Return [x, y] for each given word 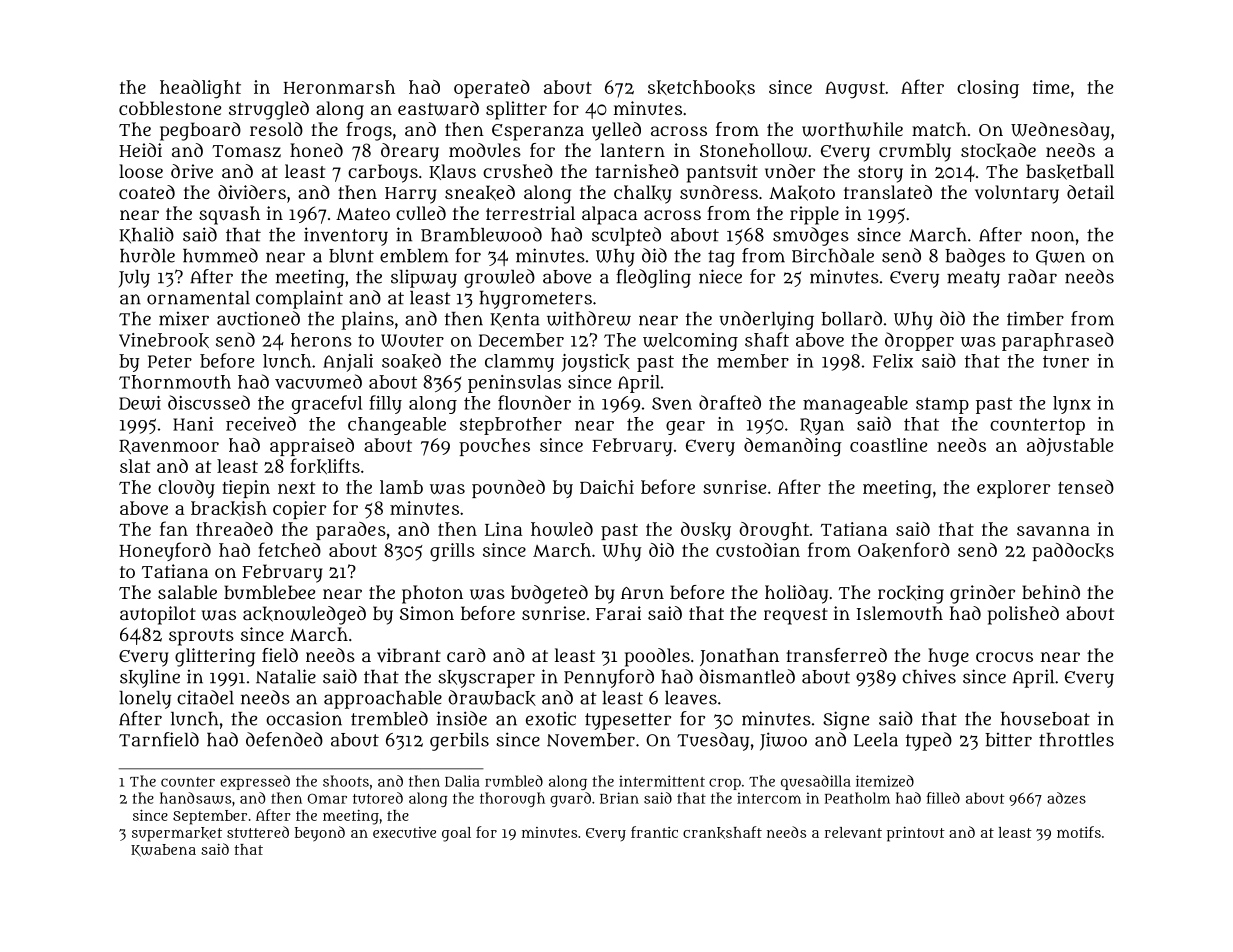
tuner [1066, 361]
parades [351, 531]
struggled [269, 110]
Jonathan [739, 657]
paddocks [1073, 552]
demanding [793, 447]
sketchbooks [701, 87]
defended [284, 739]
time [1051, 87]
